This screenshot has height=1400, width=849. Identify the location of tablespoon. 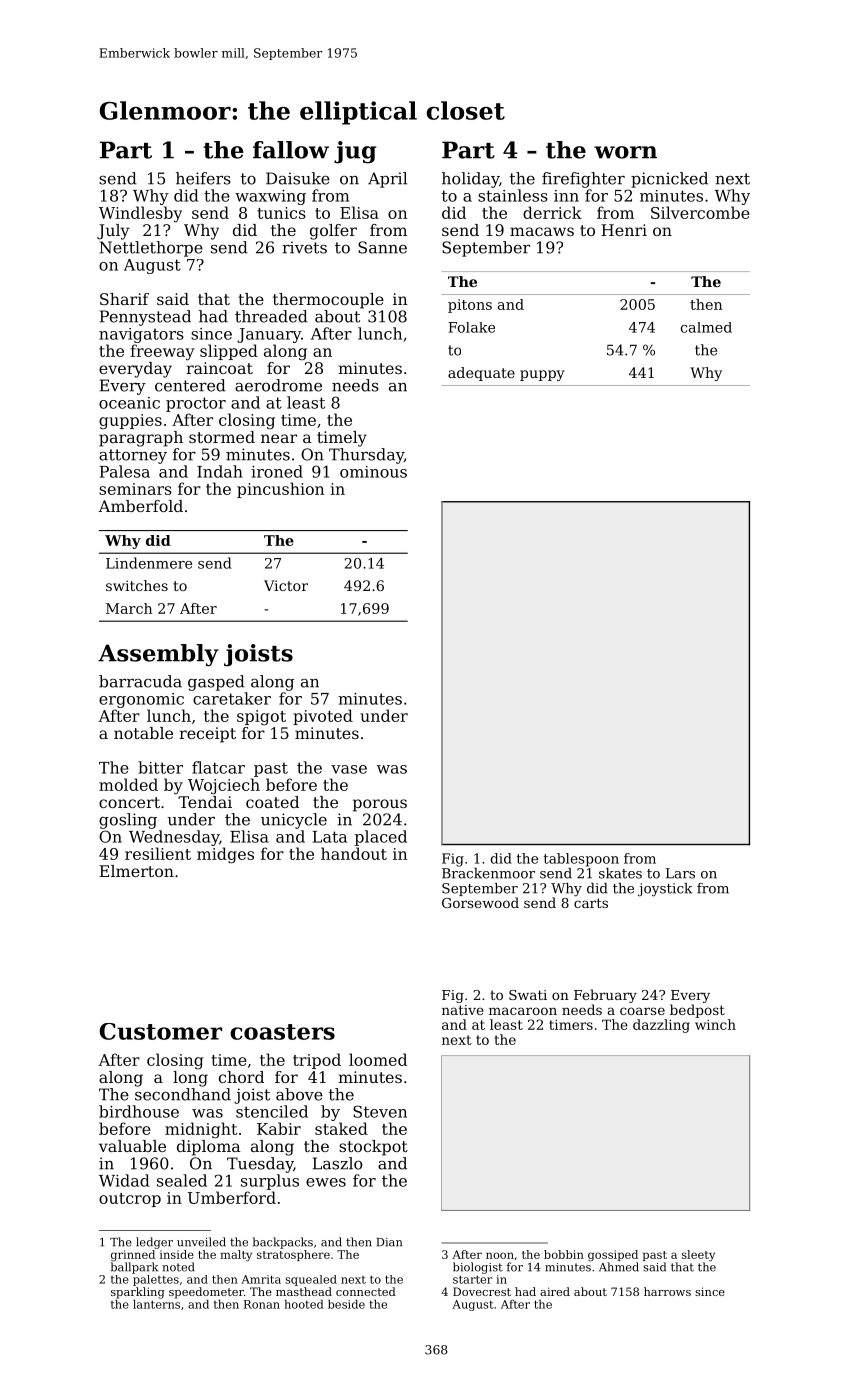
(581, 860).
